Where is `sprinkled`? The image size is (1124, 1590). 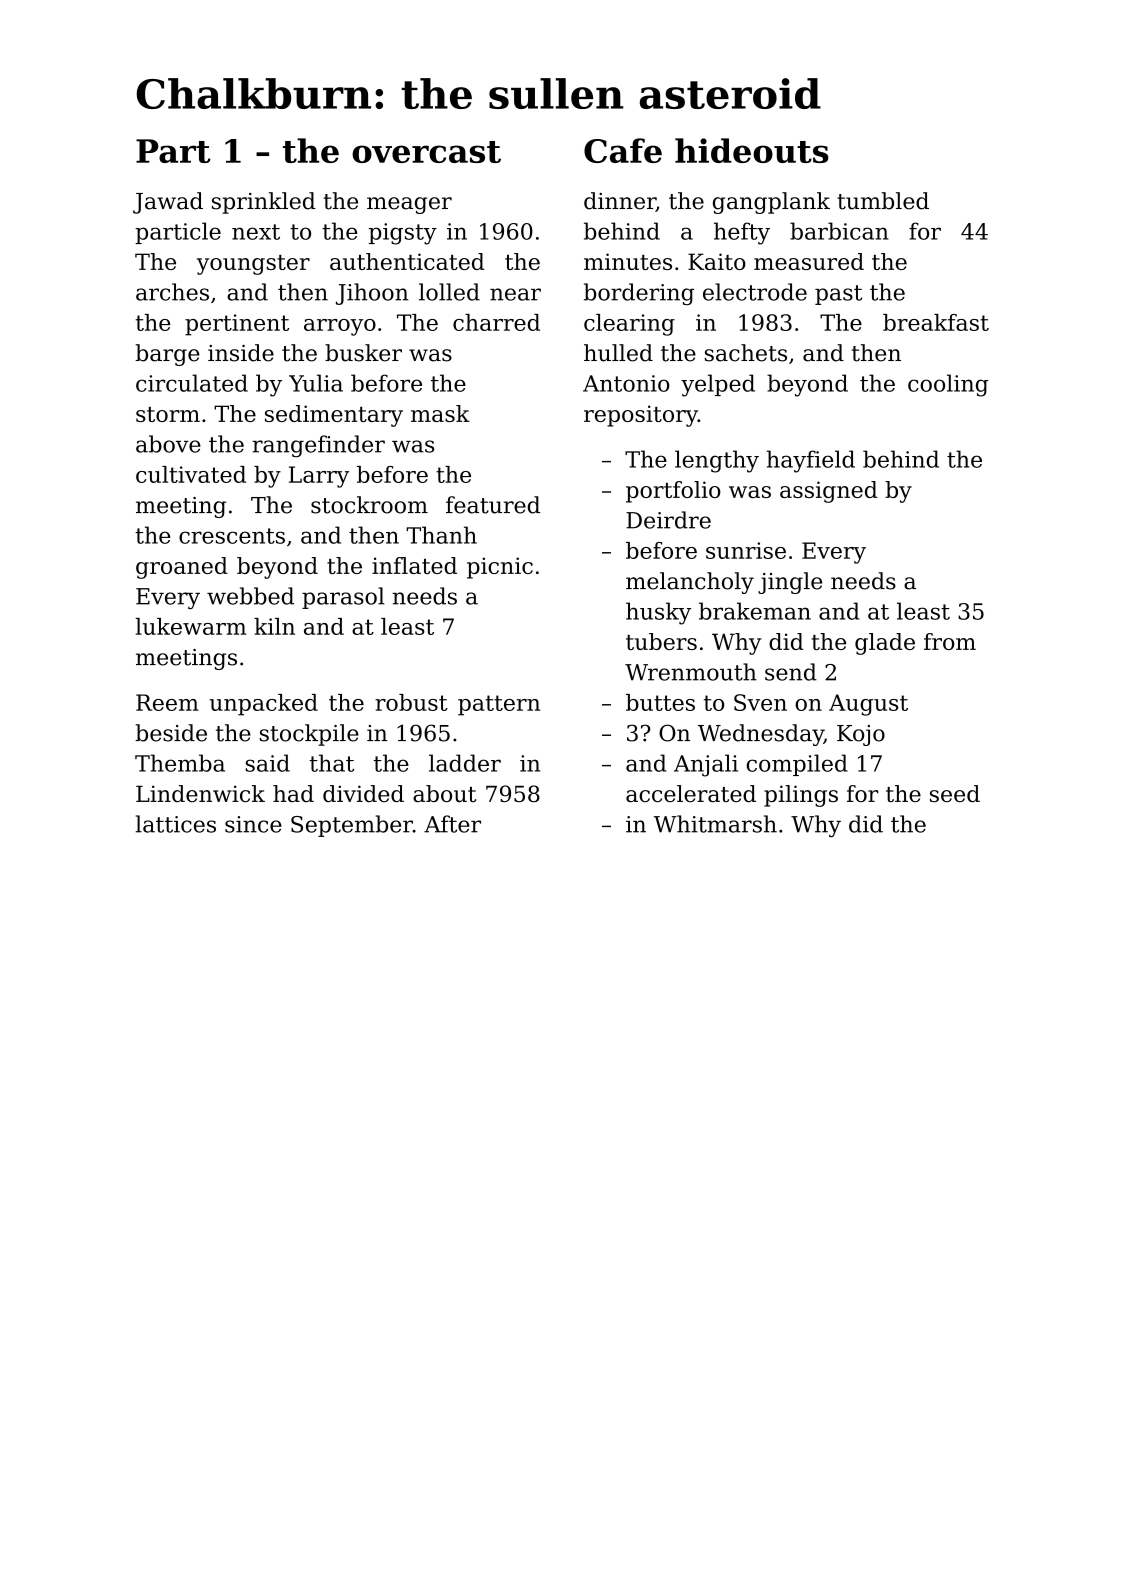 sprinkled is located at coordinates (264, 203).
